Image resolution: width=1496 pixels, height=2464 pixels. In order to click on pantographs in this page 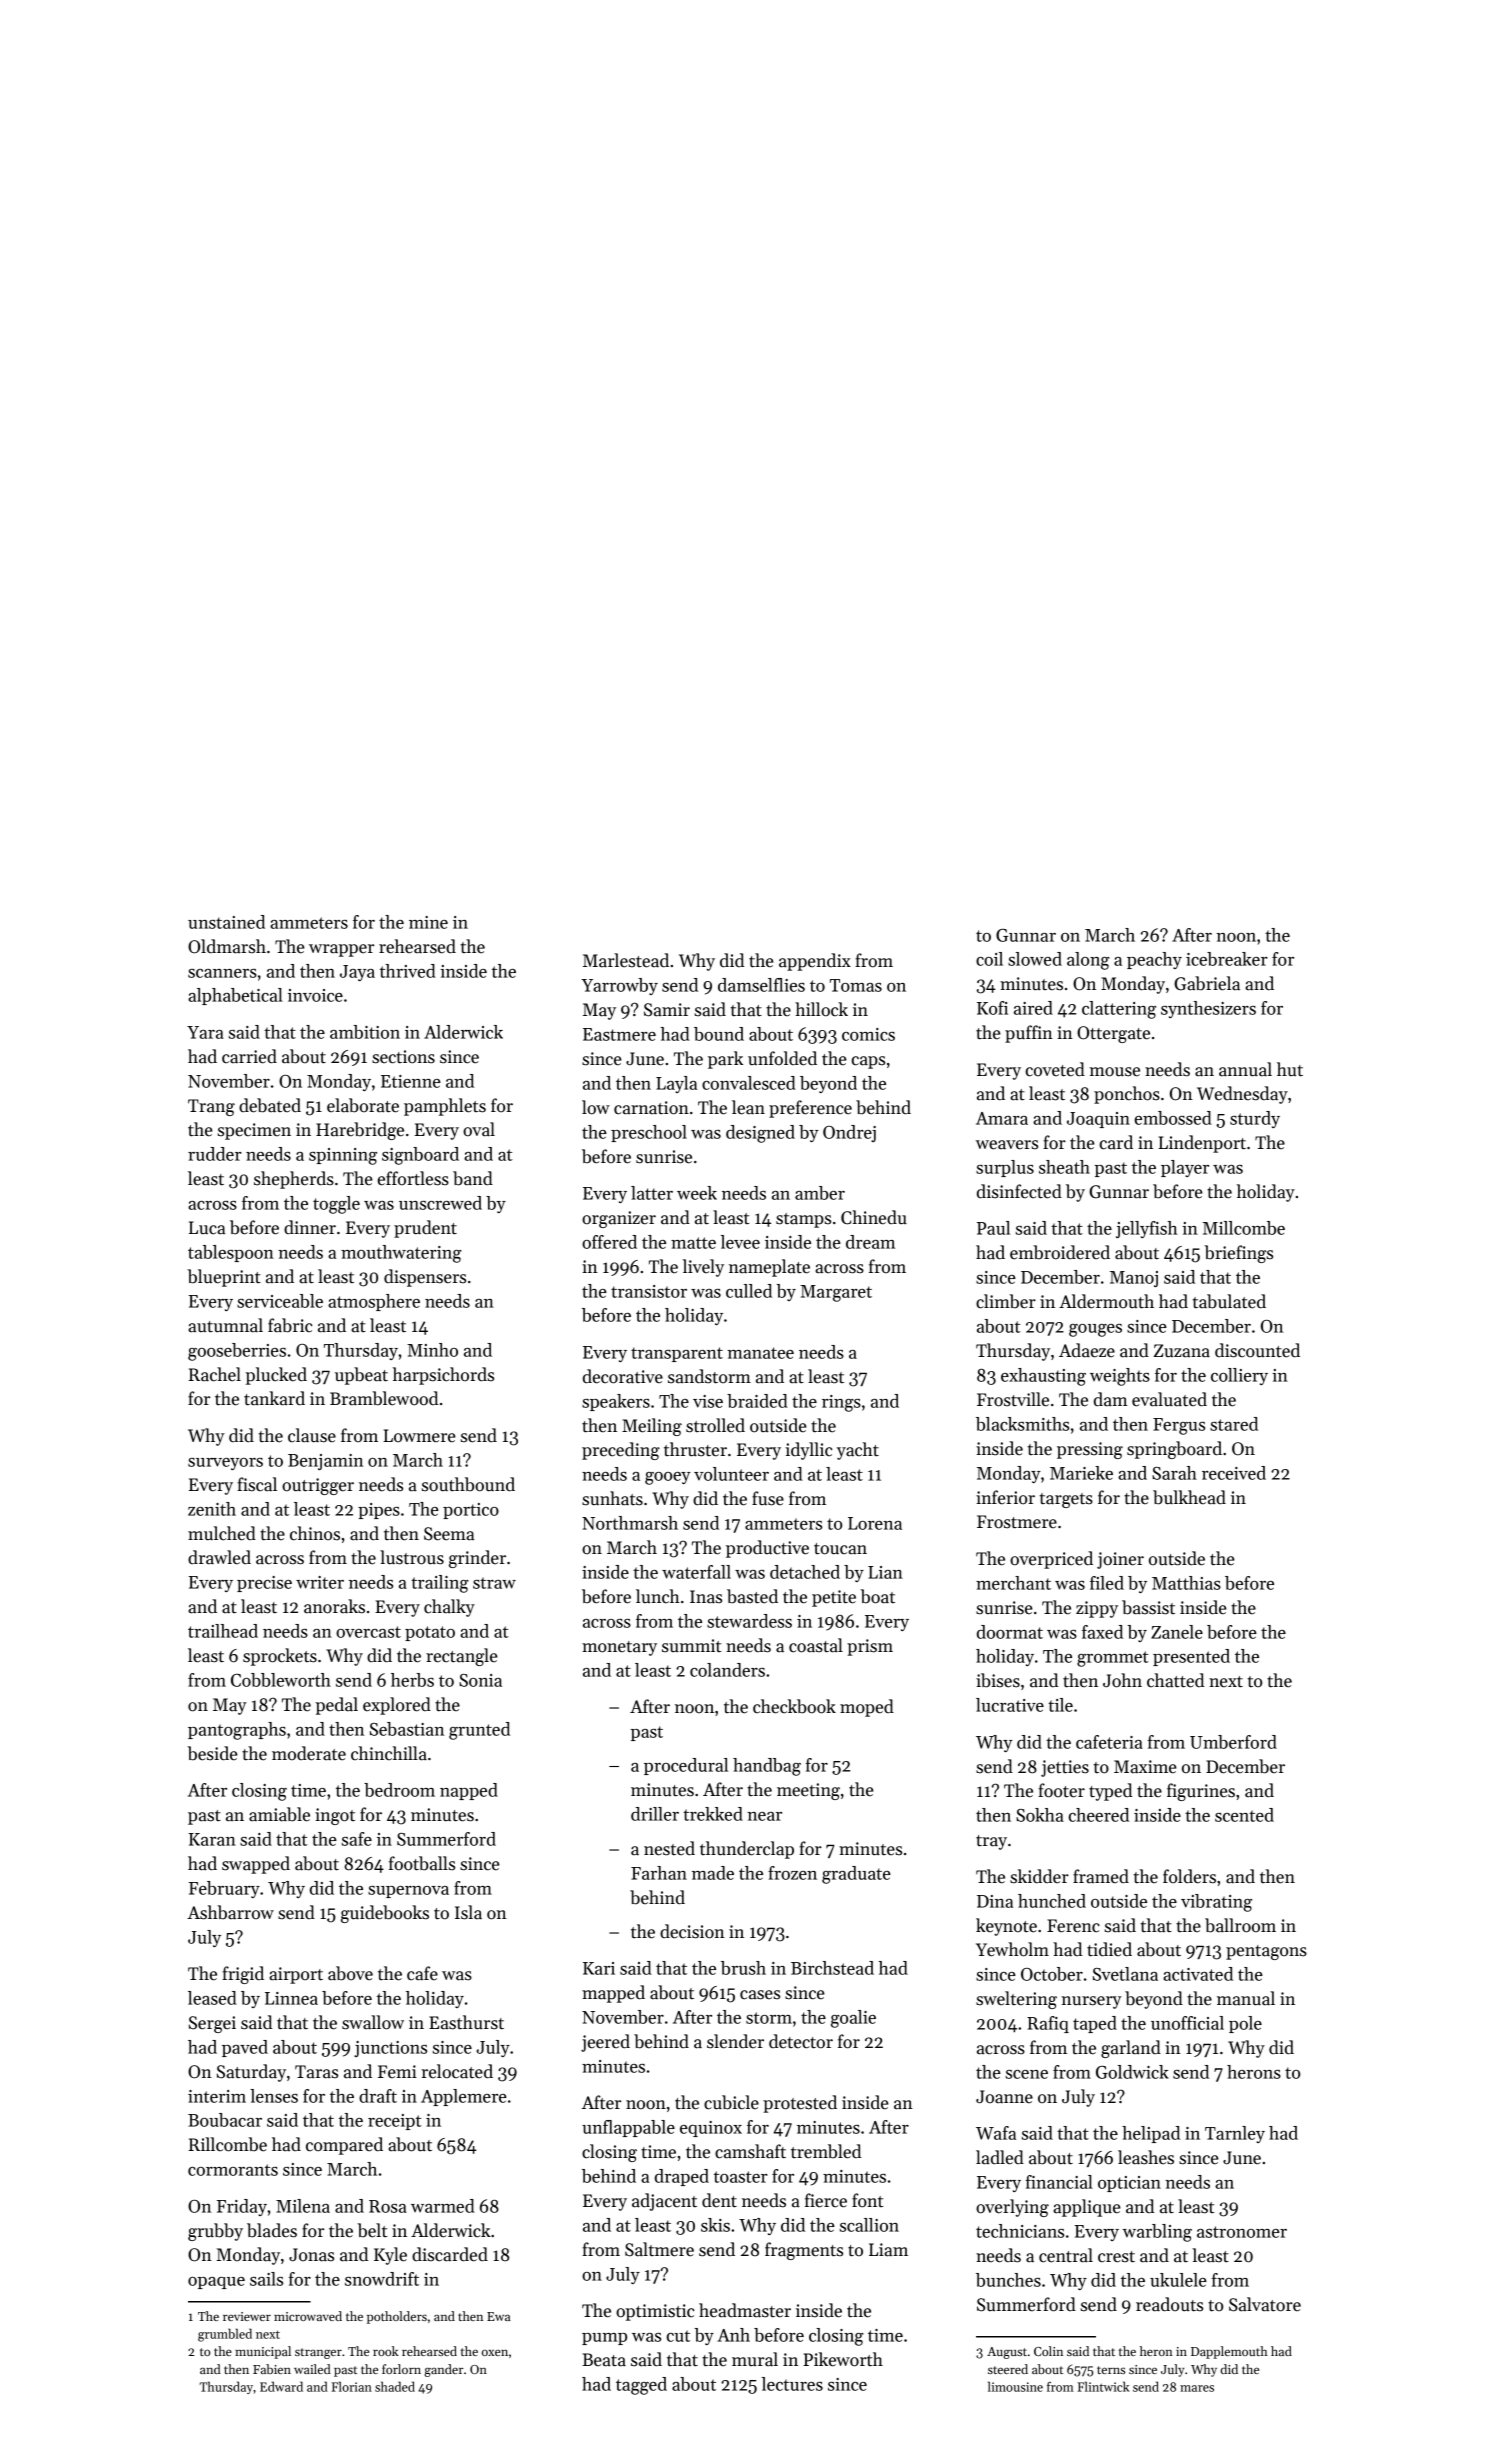, I will do `click(237, 1731)`.
